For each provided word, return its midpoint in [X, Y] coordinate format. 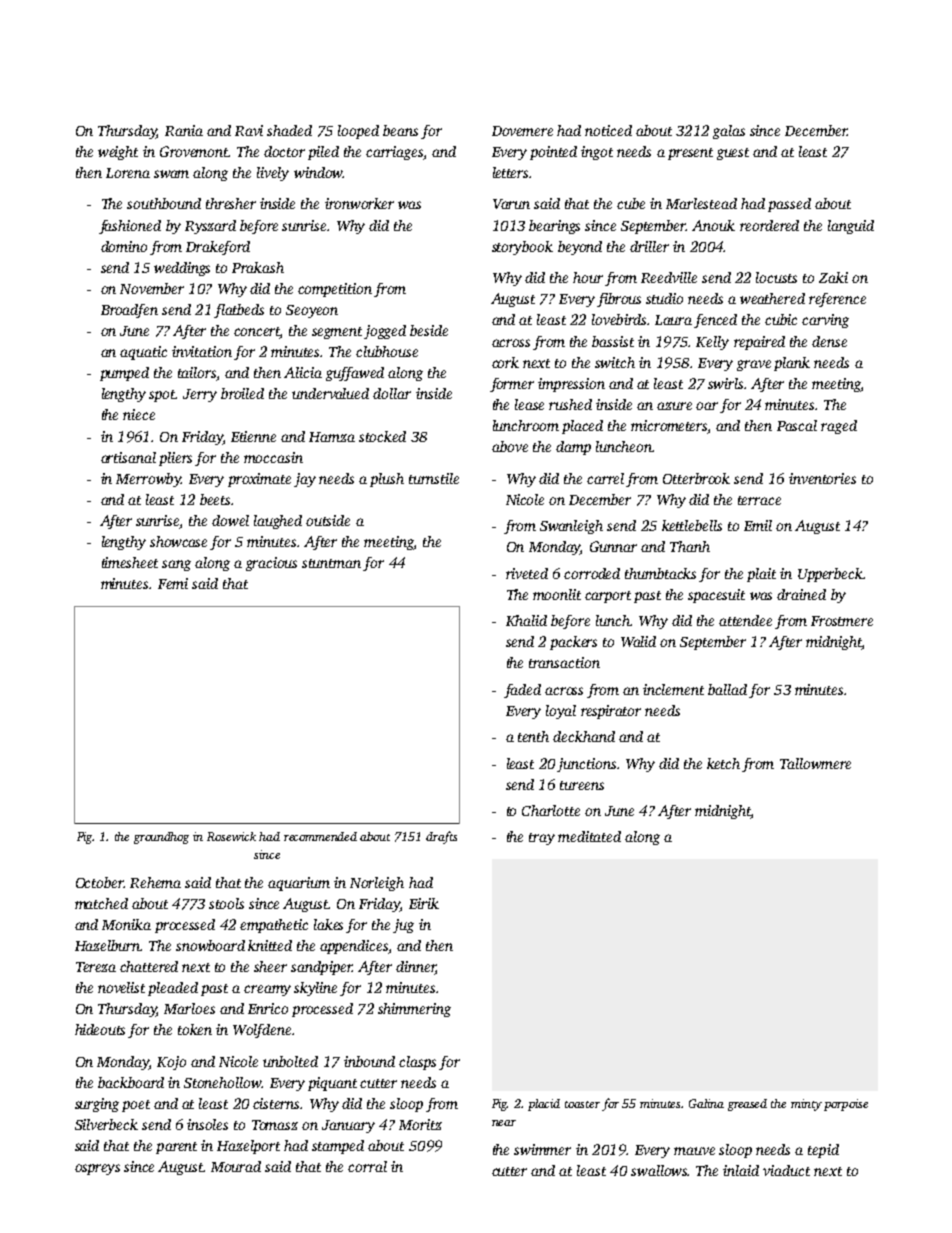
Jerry [200, 395]
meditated [589, 836]
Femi [173, 583]
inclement [673, 689]
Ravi [249, 130]
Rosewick [231, 836]
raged [839, 427]
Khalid [526, 620]
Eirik [424, 903]
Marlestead [701, 203]
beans [400, 130]
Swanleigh [571, 527]
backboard [131, 1082]
